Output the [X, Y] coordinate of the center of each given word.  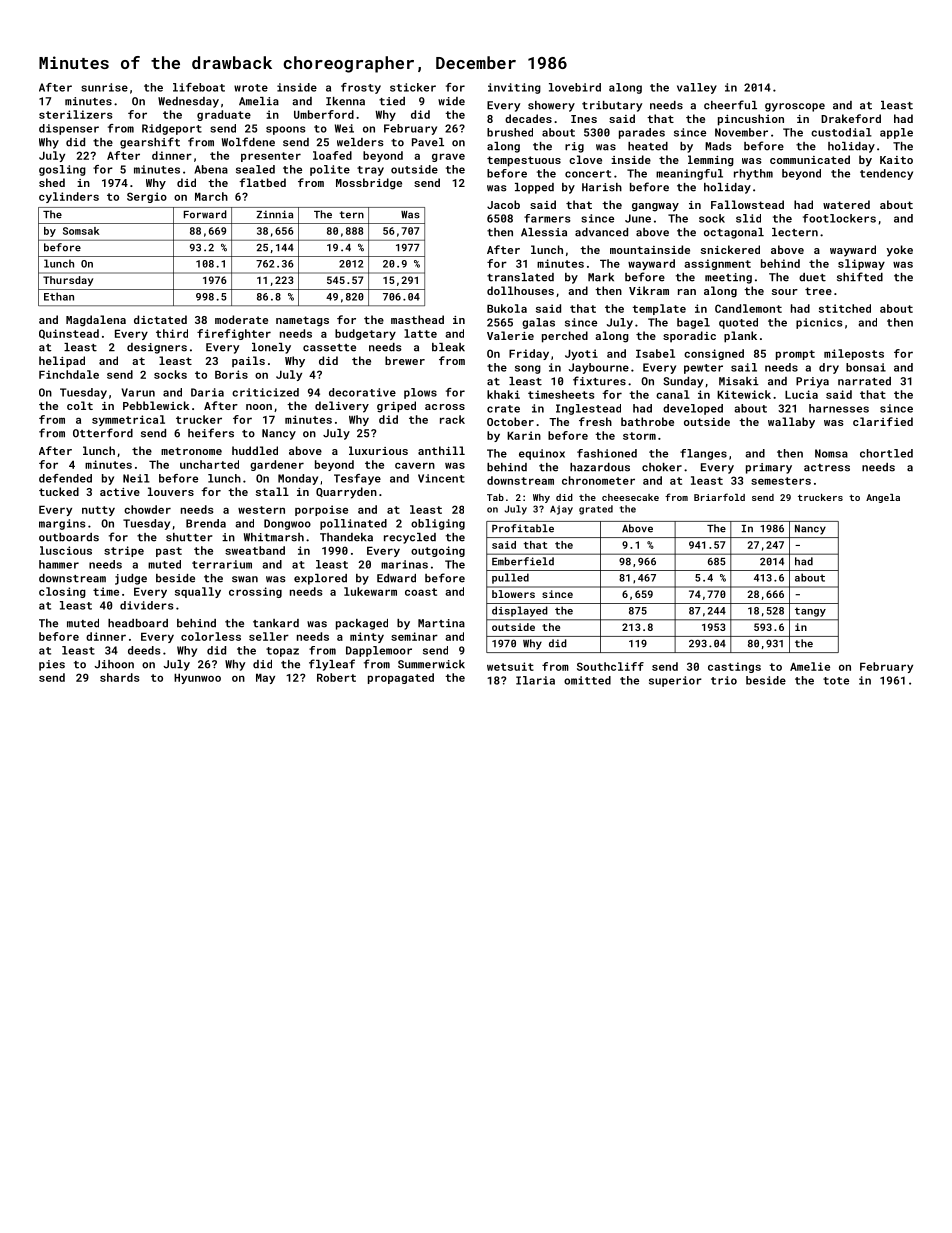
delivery [342, 407]
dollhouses [520, 290]
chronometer [598, 480]
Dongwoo [287, 524]
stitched [845, 308]
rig [574, 147]
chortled [886, 453]
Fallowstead [747, 204]
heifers [211, 433]
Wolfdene [248, 142]
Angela [883, 498]
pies [52, 665]
